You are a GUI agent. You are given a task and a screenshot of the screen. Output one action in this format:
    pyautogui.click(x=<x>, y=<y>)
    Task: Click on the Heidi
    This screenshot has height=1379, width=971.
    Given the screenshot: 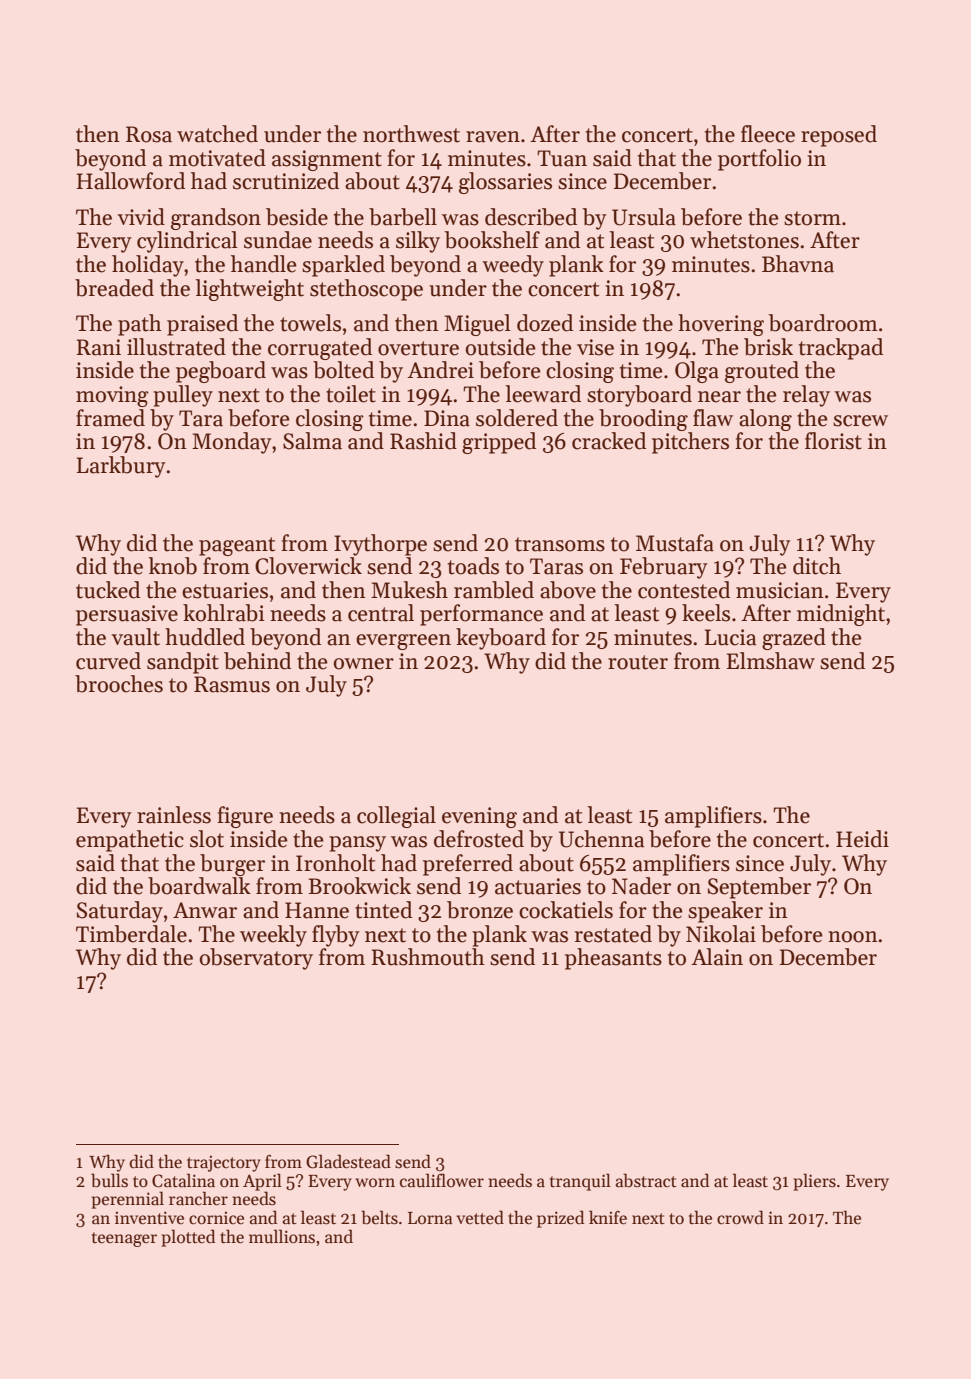 What is the action you would take?
    pyautogui.click(x=862, y=839)
